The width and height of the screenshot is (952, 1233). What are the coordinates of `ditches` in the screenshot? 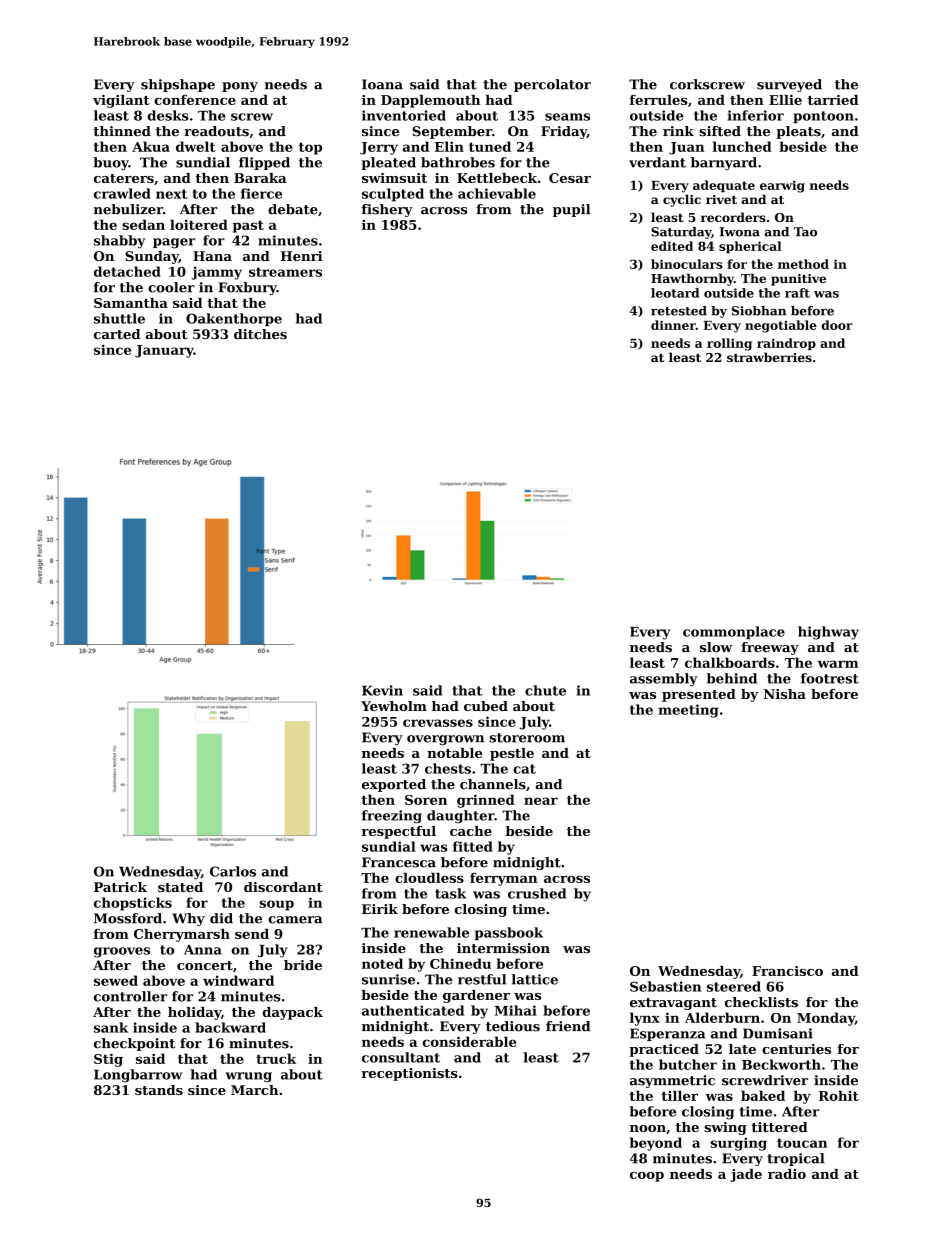 It's located at (260, 334).
